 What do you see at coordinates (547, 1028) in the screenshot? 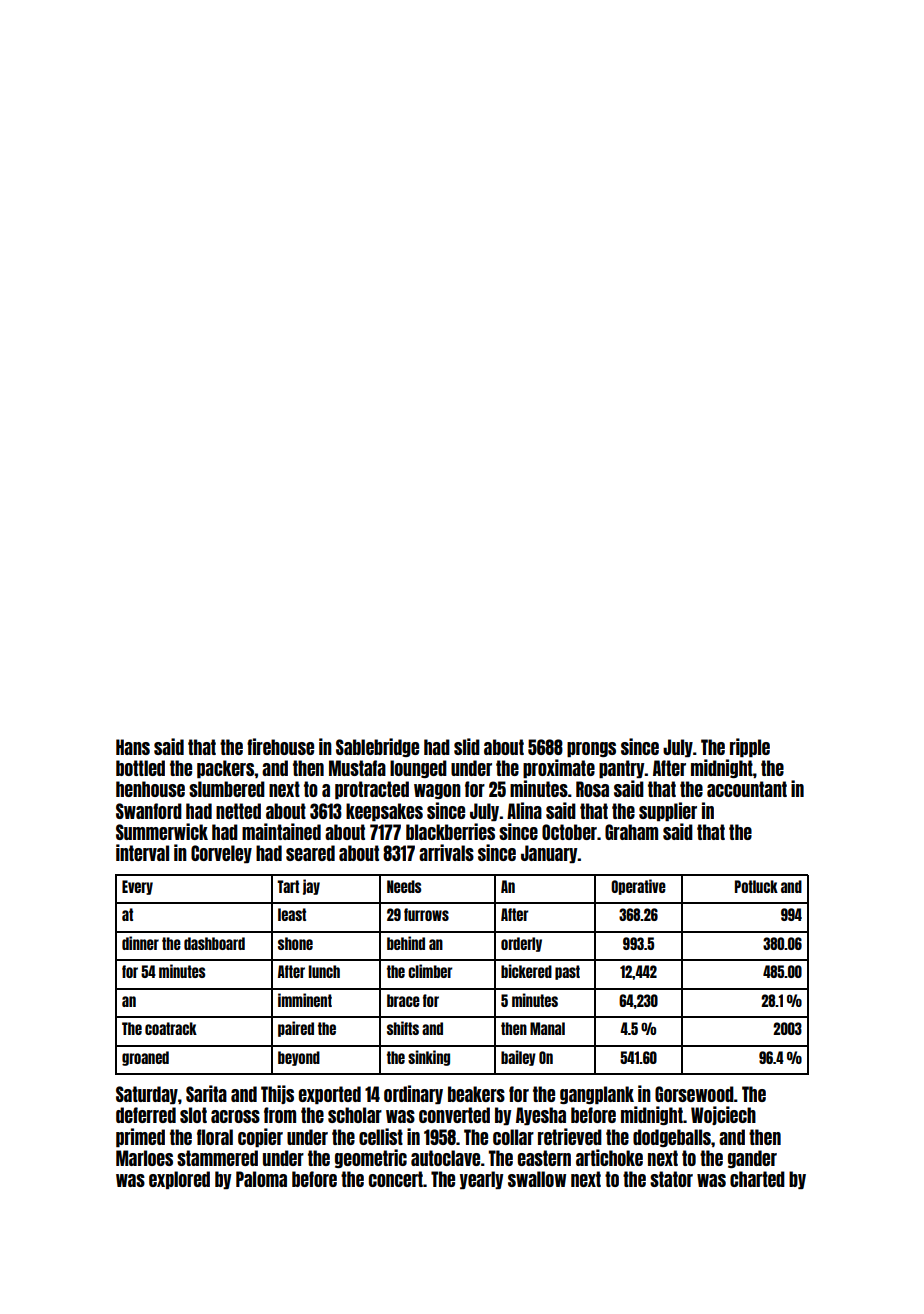
I see `Manal` at bounding box center [547, 1028].
